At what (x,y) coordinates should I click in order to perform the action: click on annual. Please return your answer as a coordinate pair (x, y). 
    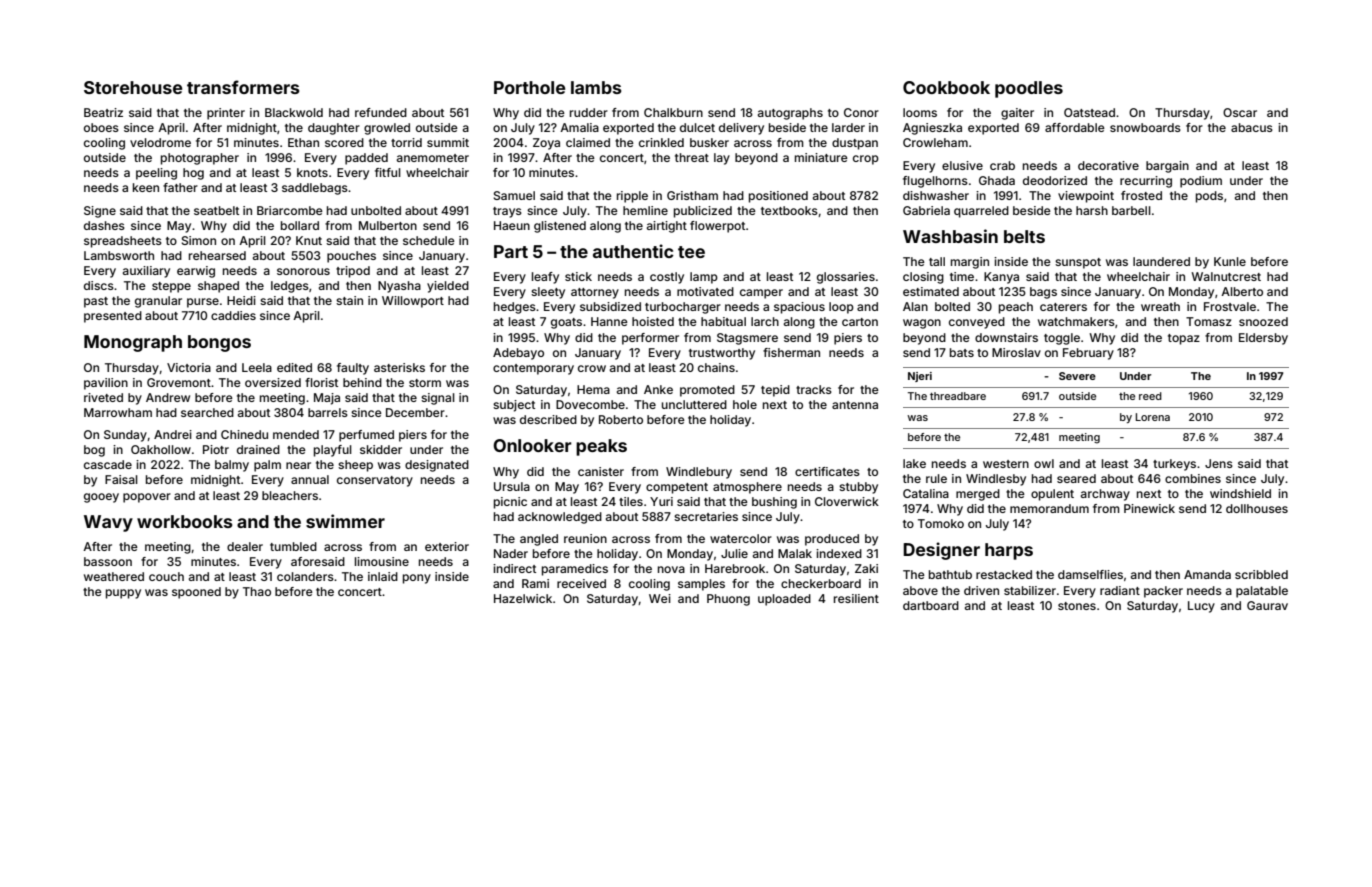
    Looking at the image, I should click on (310, 479).
